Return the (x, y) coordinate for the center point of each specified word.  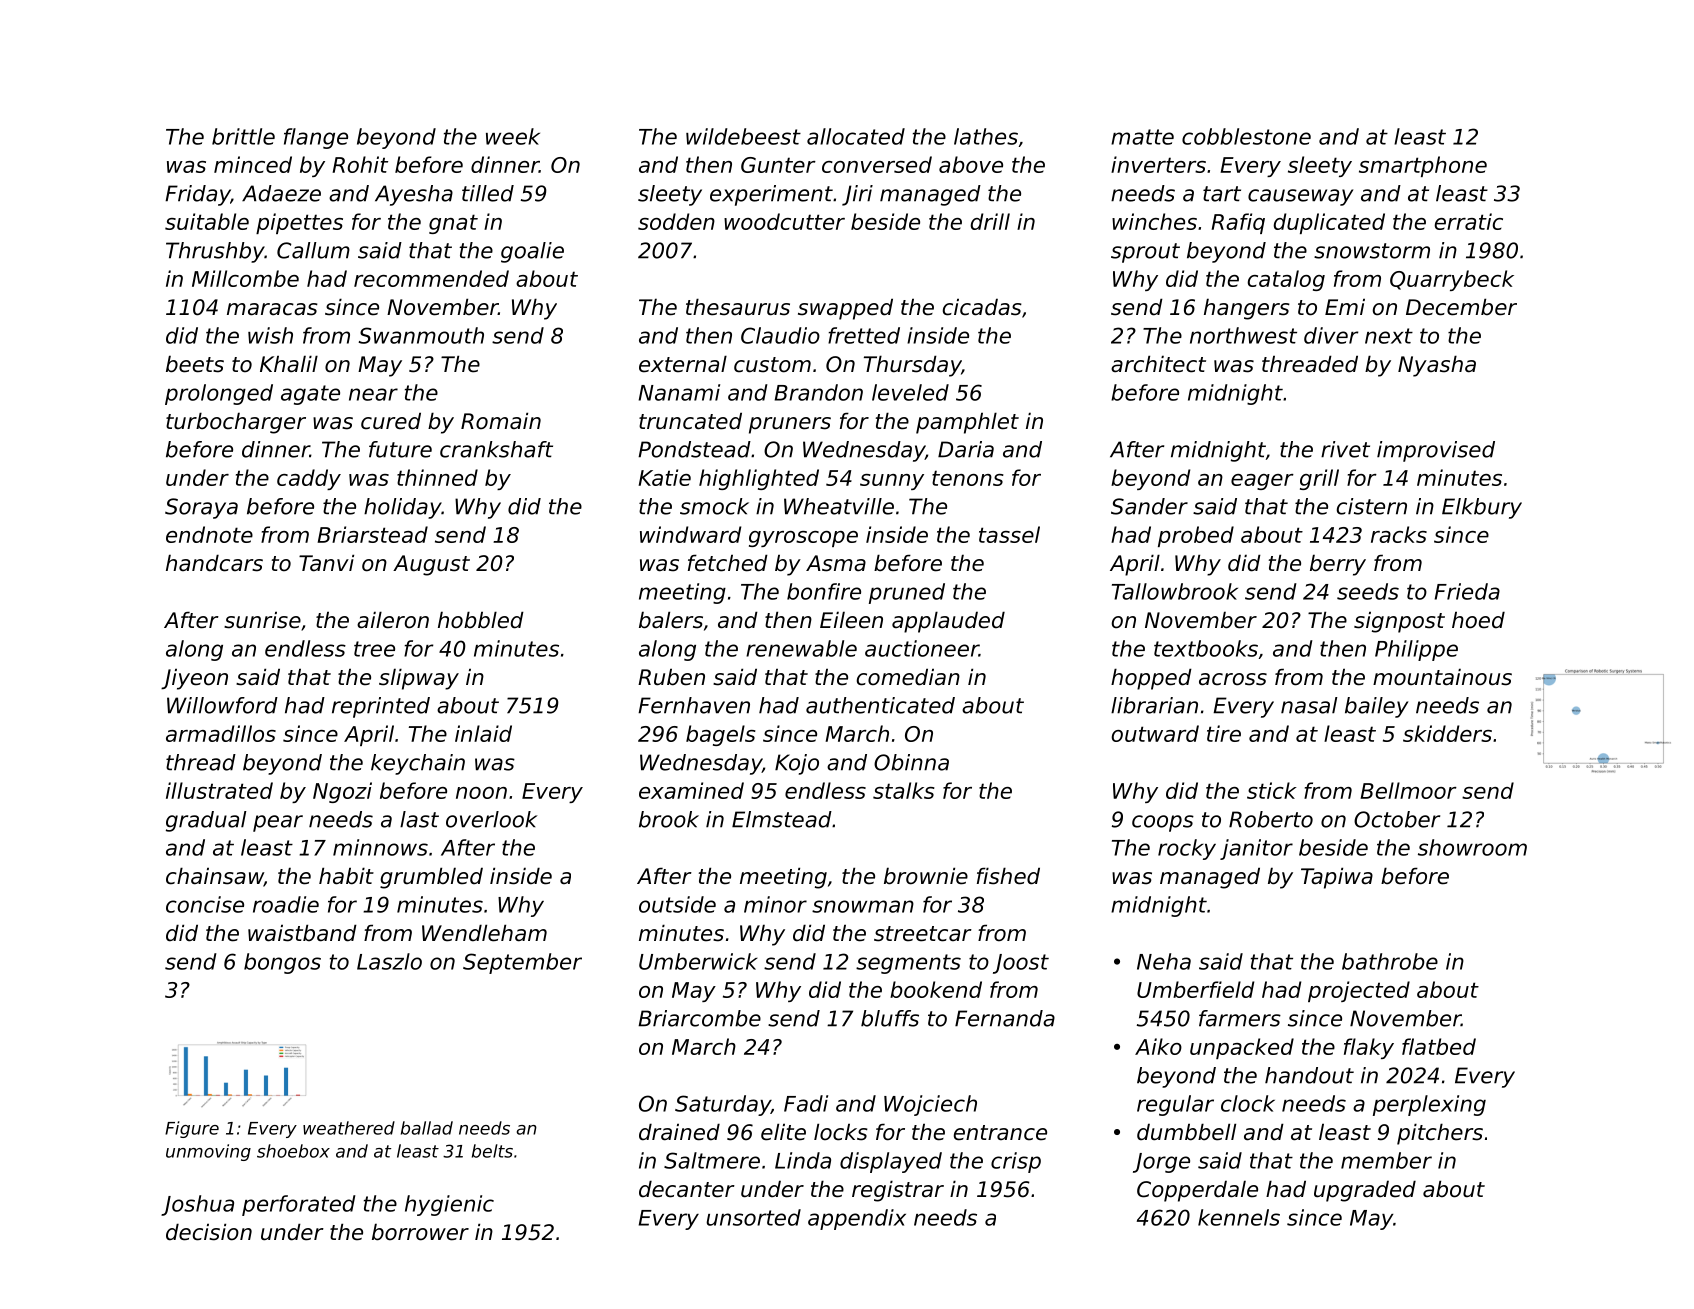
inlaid (483, 733)
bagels (721, 735)
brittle (243, 136)
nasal (1309, 705)
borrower (420, 1232)
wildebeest (743, 136)
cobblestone (1246, 136)
